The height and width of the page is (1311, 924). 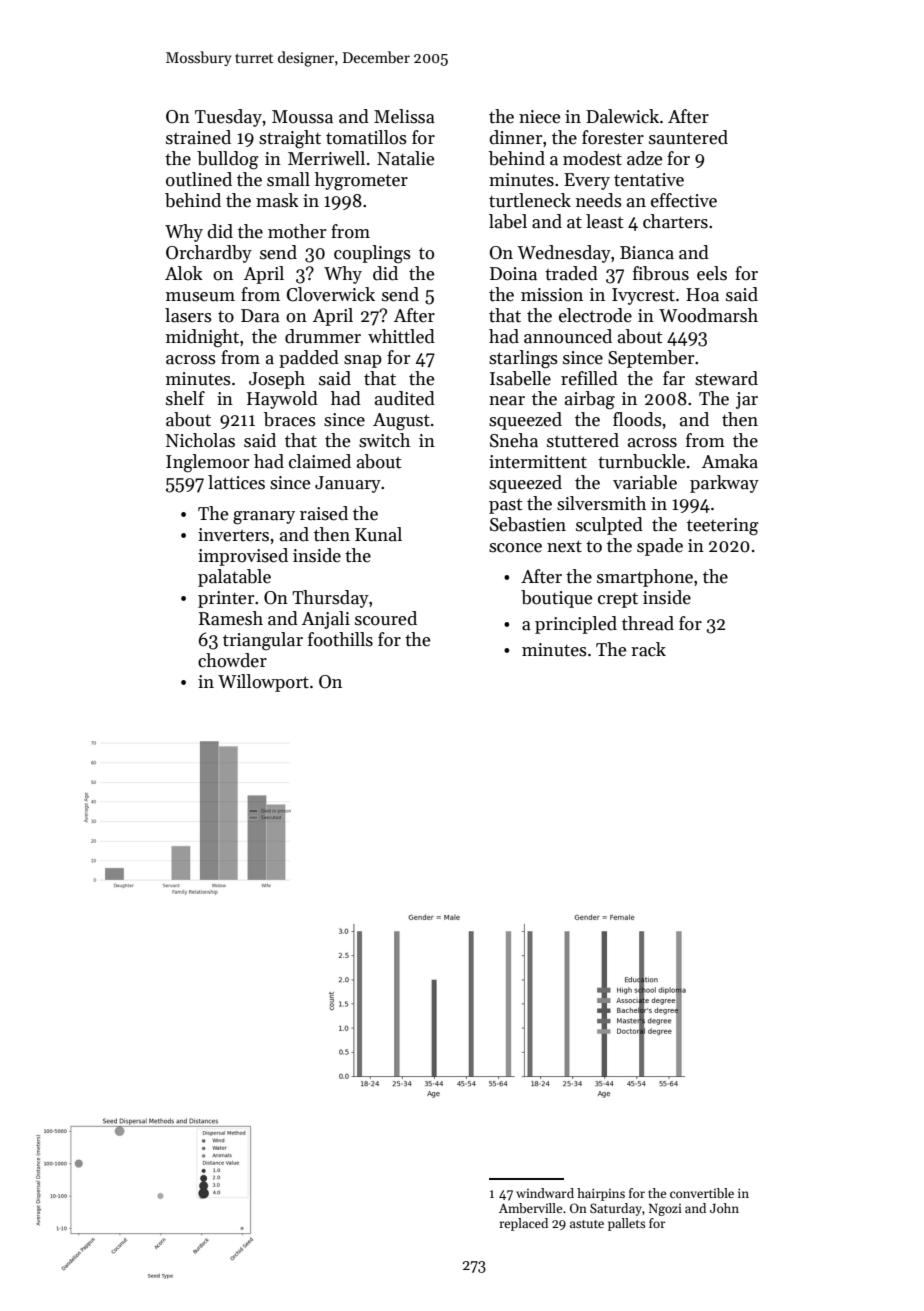 What do you see at coordinates (647, 253) in the page?
I see `Bianca` at bounding box center [647, 253].
